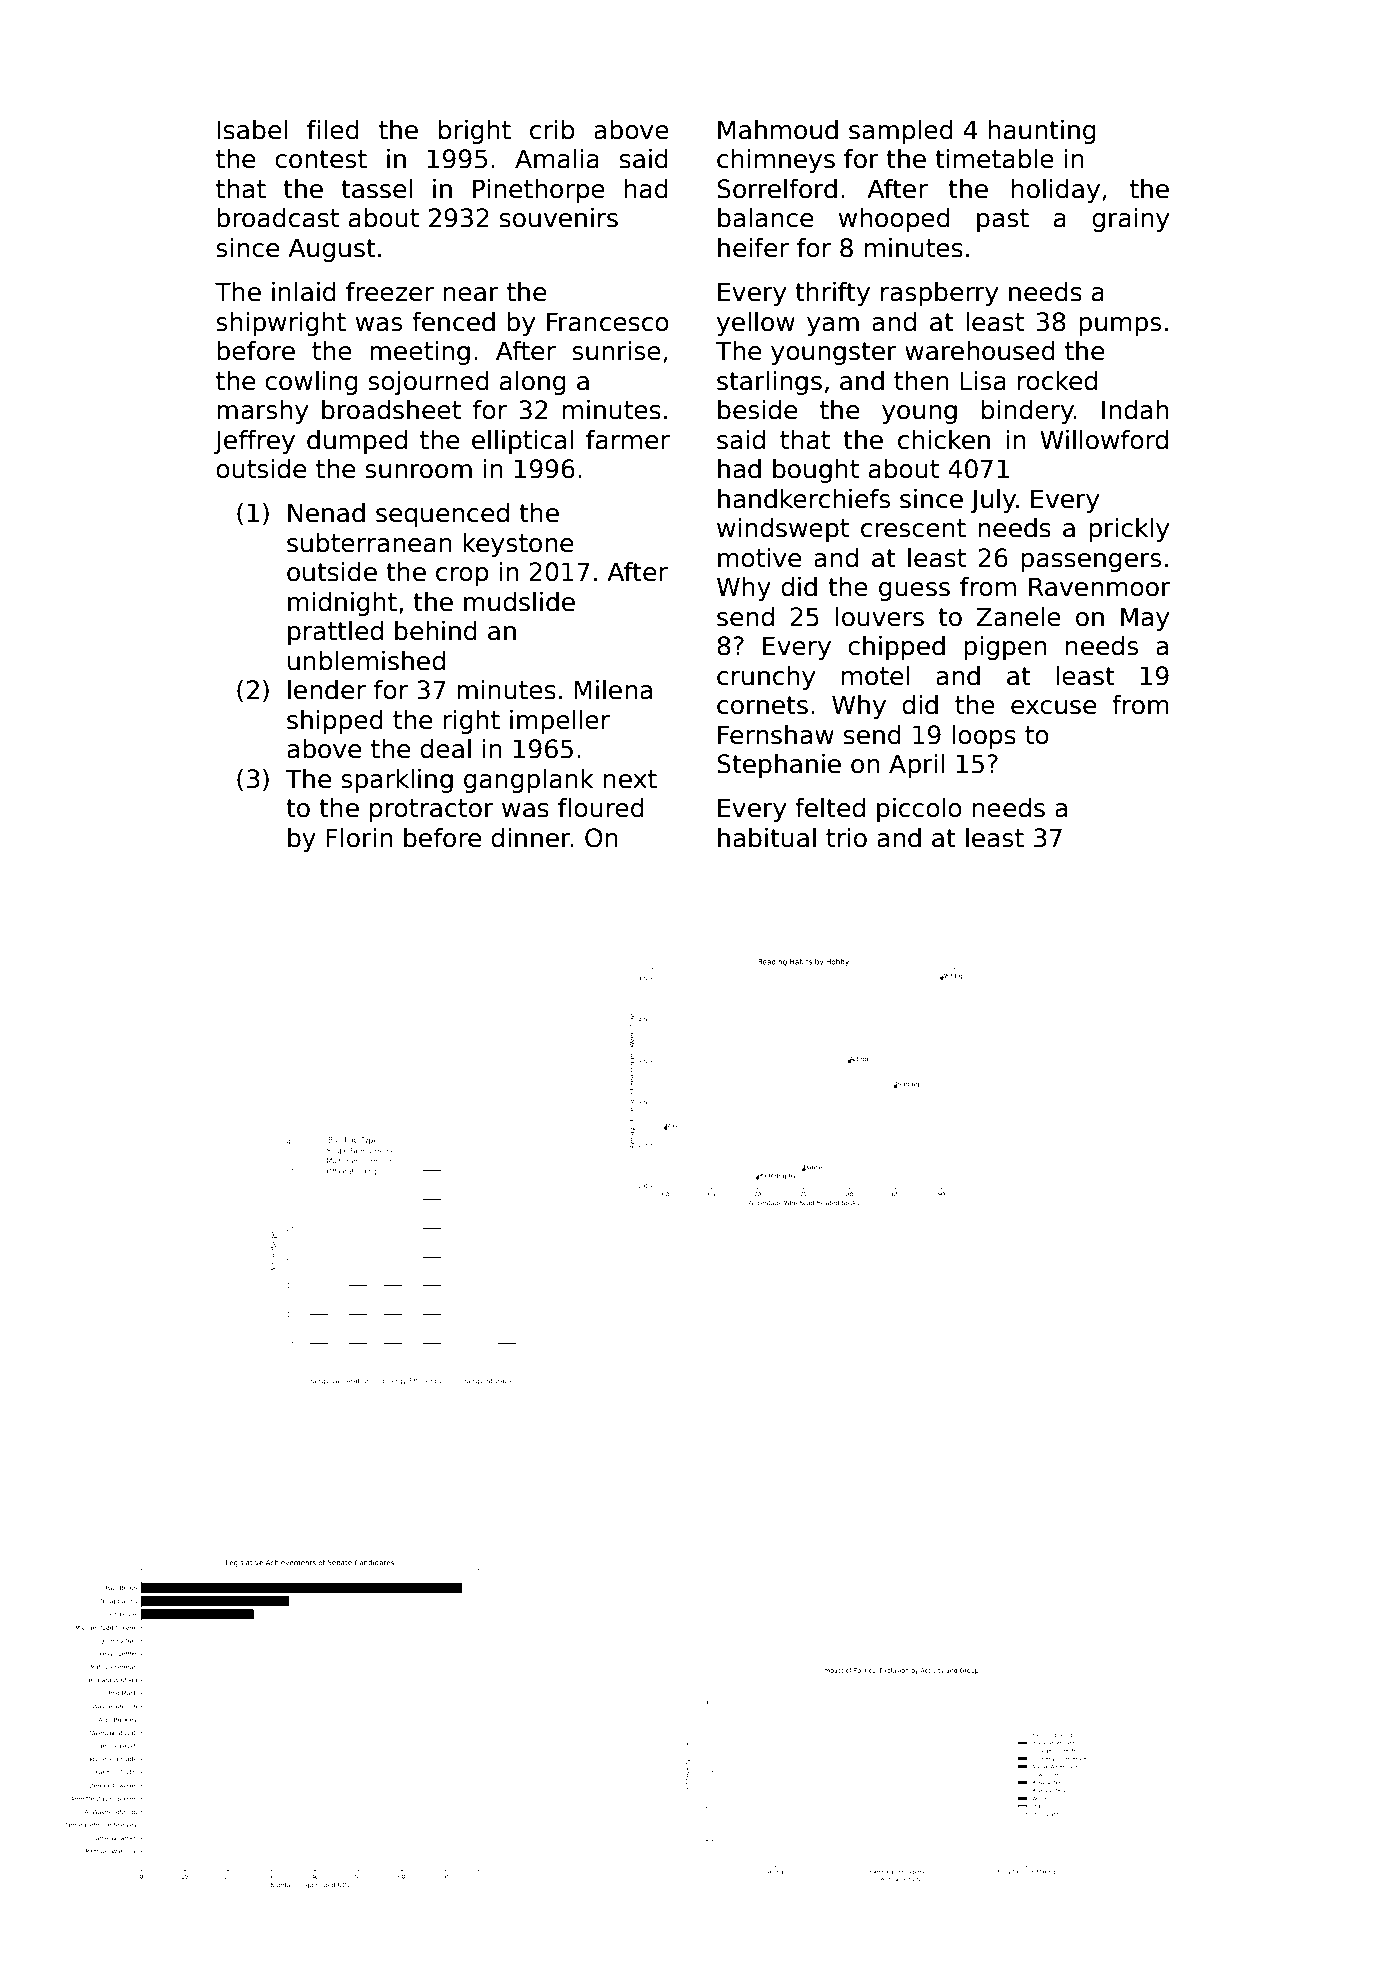 This document has width=1386, height=1969. Describe the element at coordinates (369, 543) in the document. I see `subterranean` at that location.
